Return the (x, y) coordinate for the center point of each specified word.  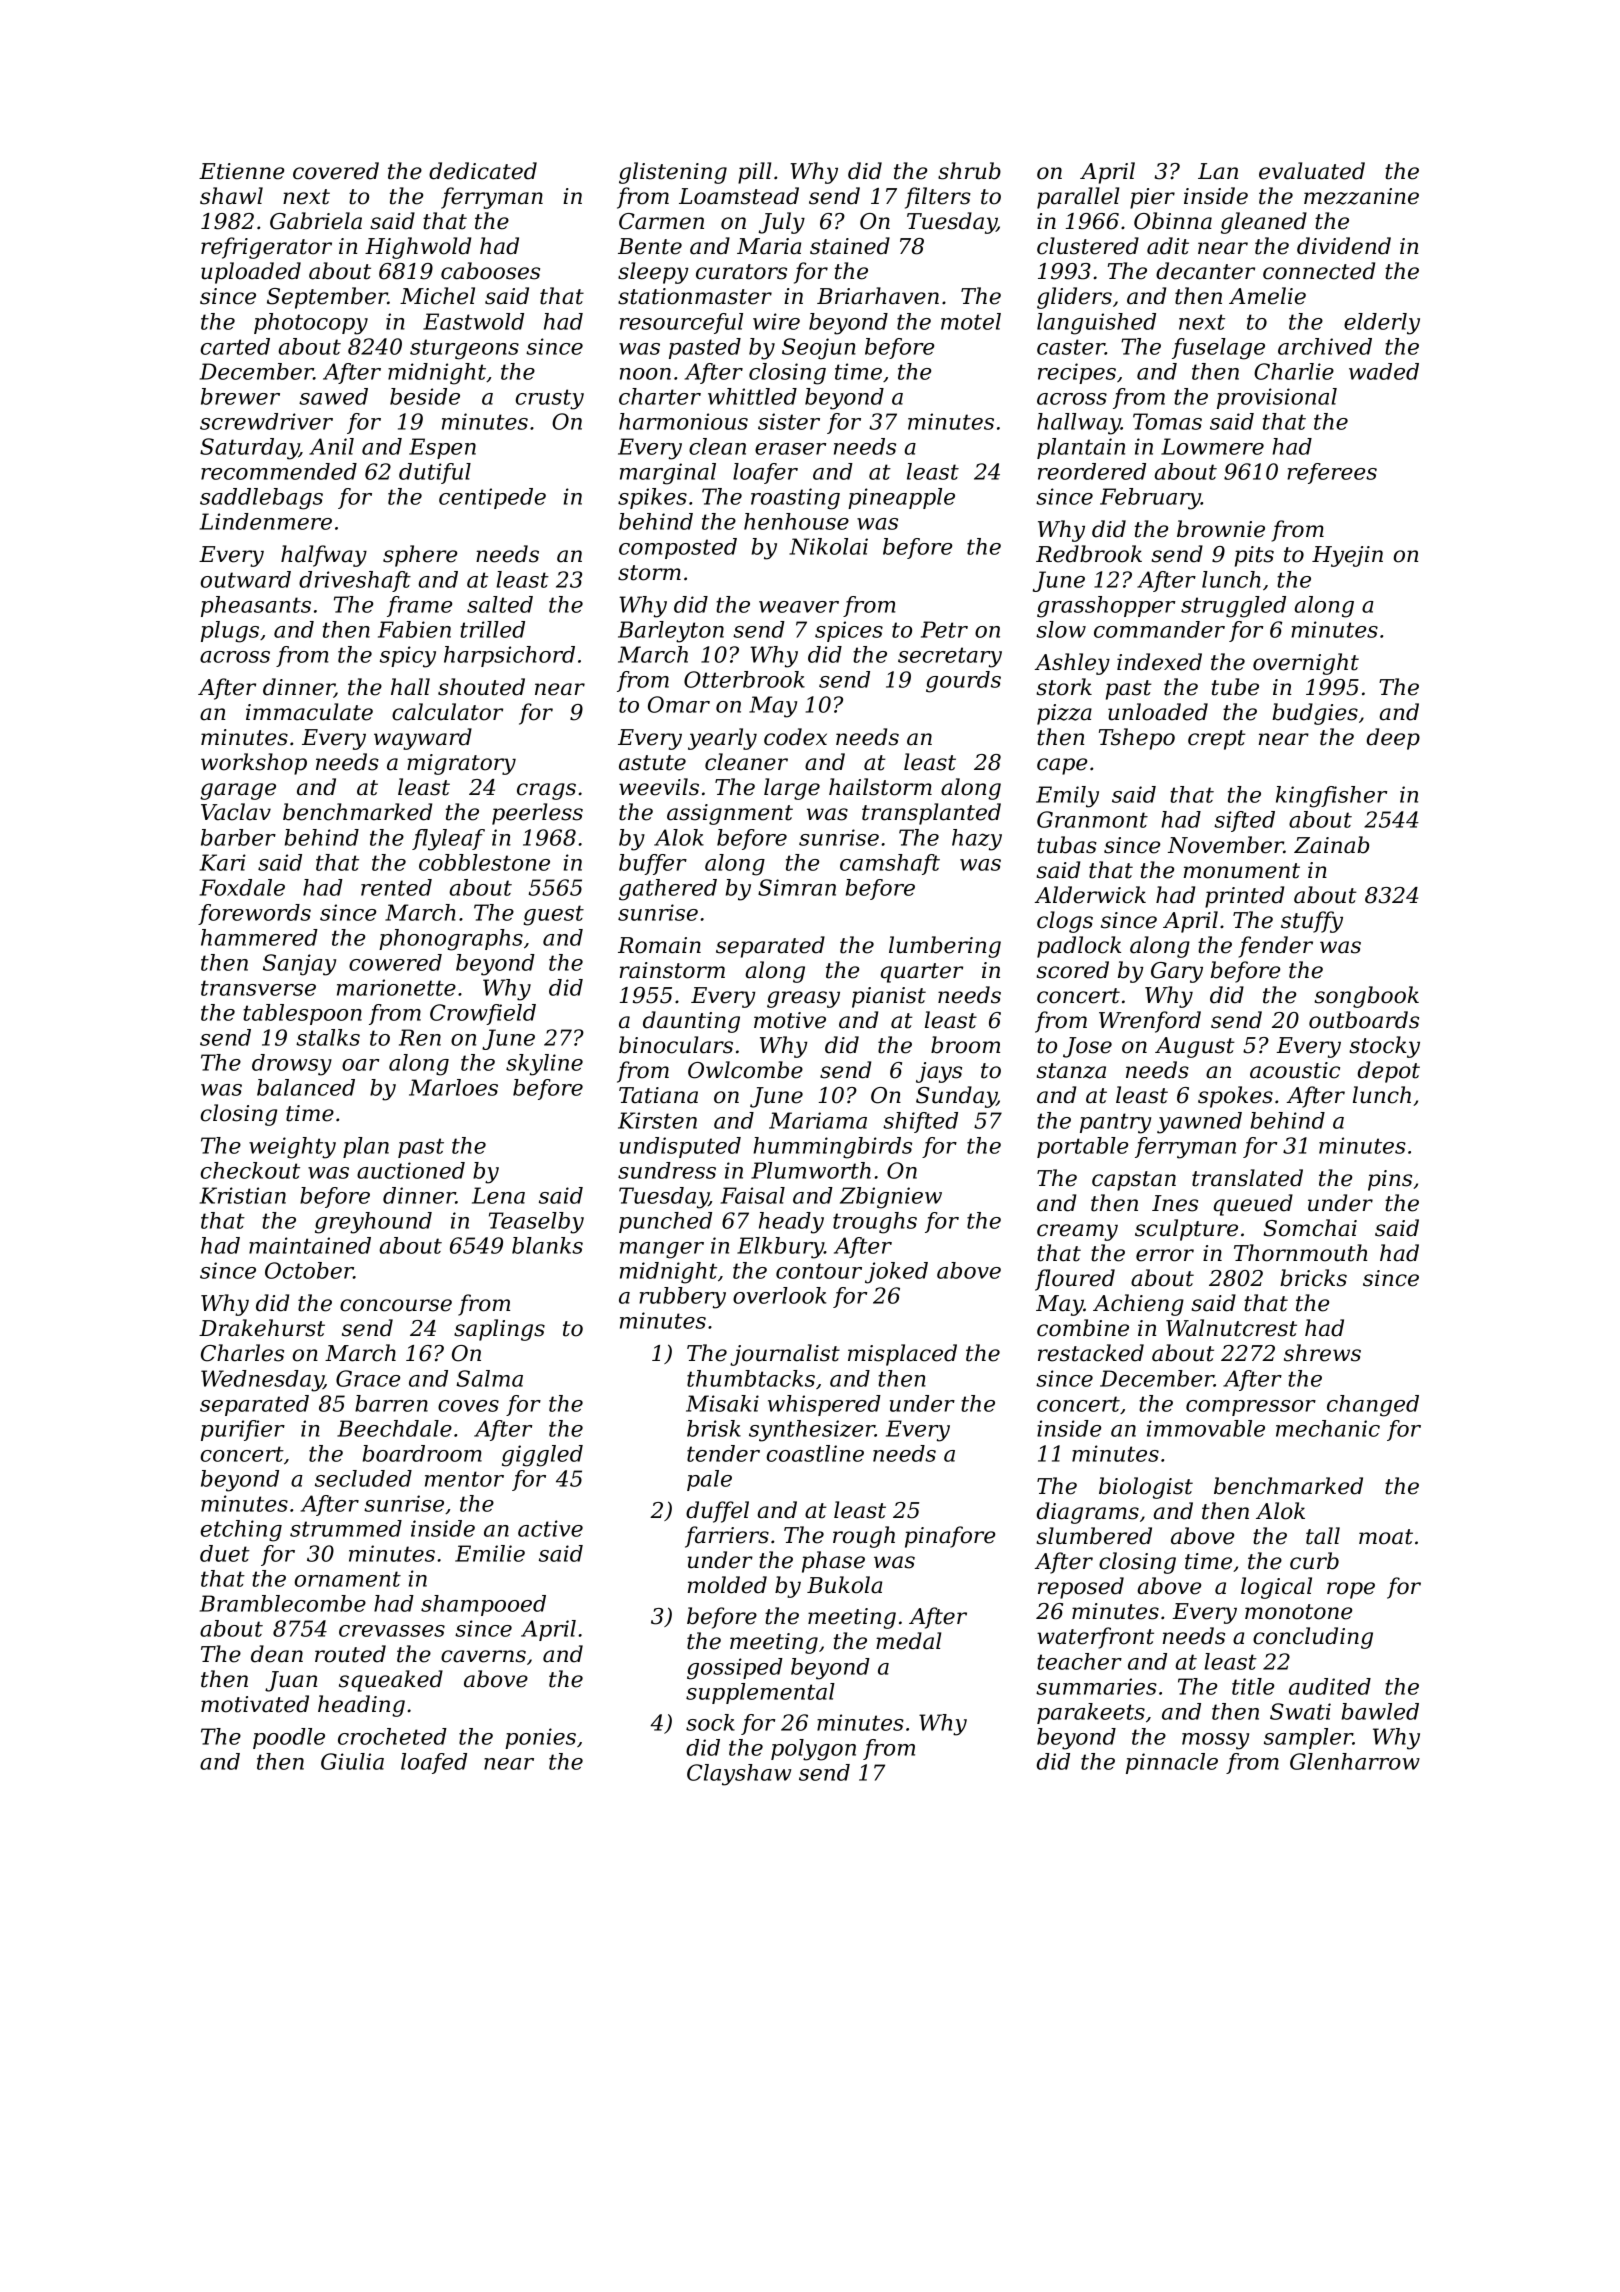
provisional (1277, 398)
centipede (492, 498)
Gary (1177, 972)
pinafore (950, 1537)
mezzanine (1361, 196)
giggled (542, 1456)
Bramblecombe (283, 1603)
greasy (803, 999)
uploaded (251, 273)
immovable (1206, 1428)
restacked (1091, 1353)
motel (971, 321)
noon (645, 374)
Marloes (453, 1087)
